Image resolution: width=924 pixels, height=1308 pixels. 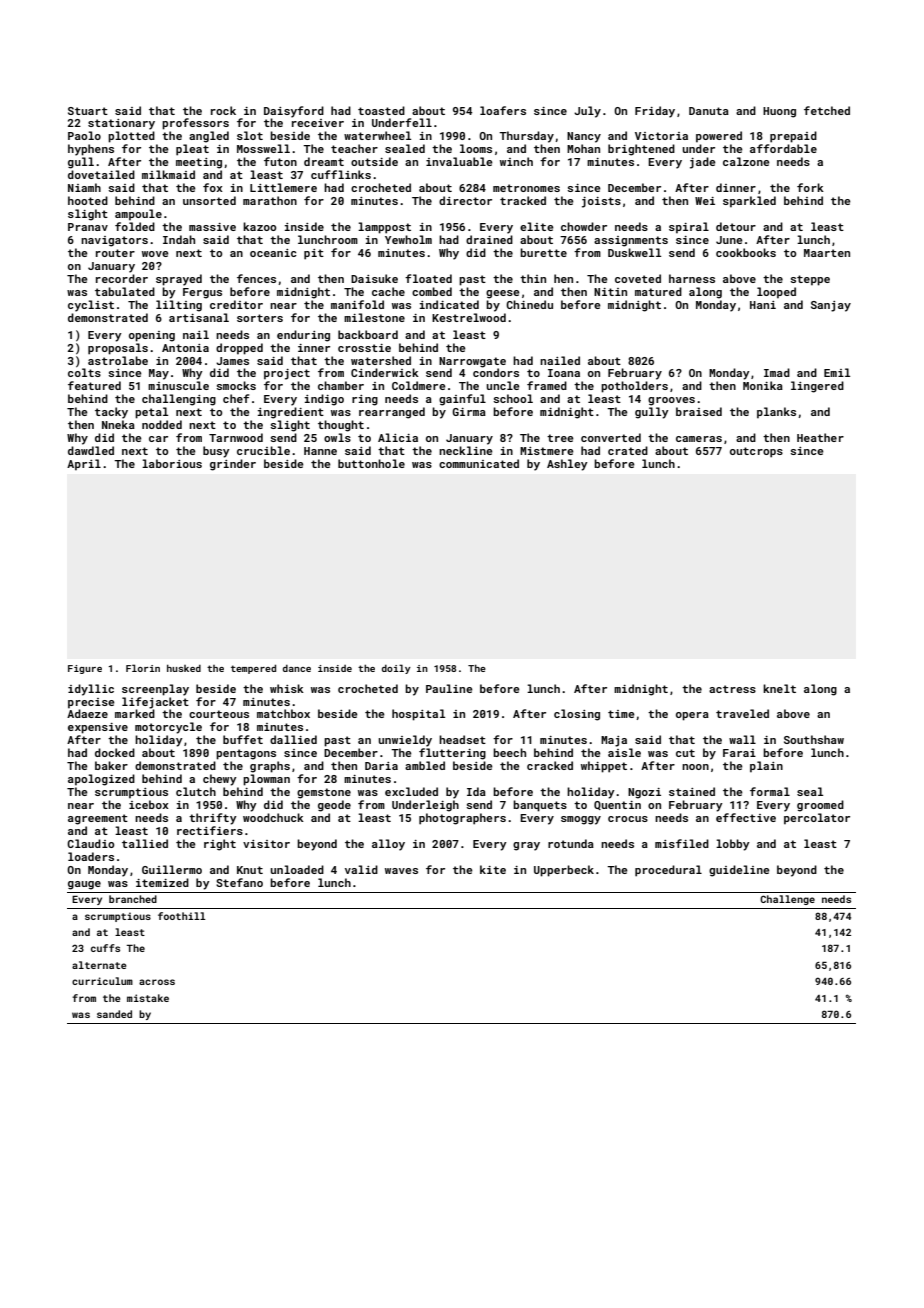 I want to click on outcrops, so click(x=756, y=452).
